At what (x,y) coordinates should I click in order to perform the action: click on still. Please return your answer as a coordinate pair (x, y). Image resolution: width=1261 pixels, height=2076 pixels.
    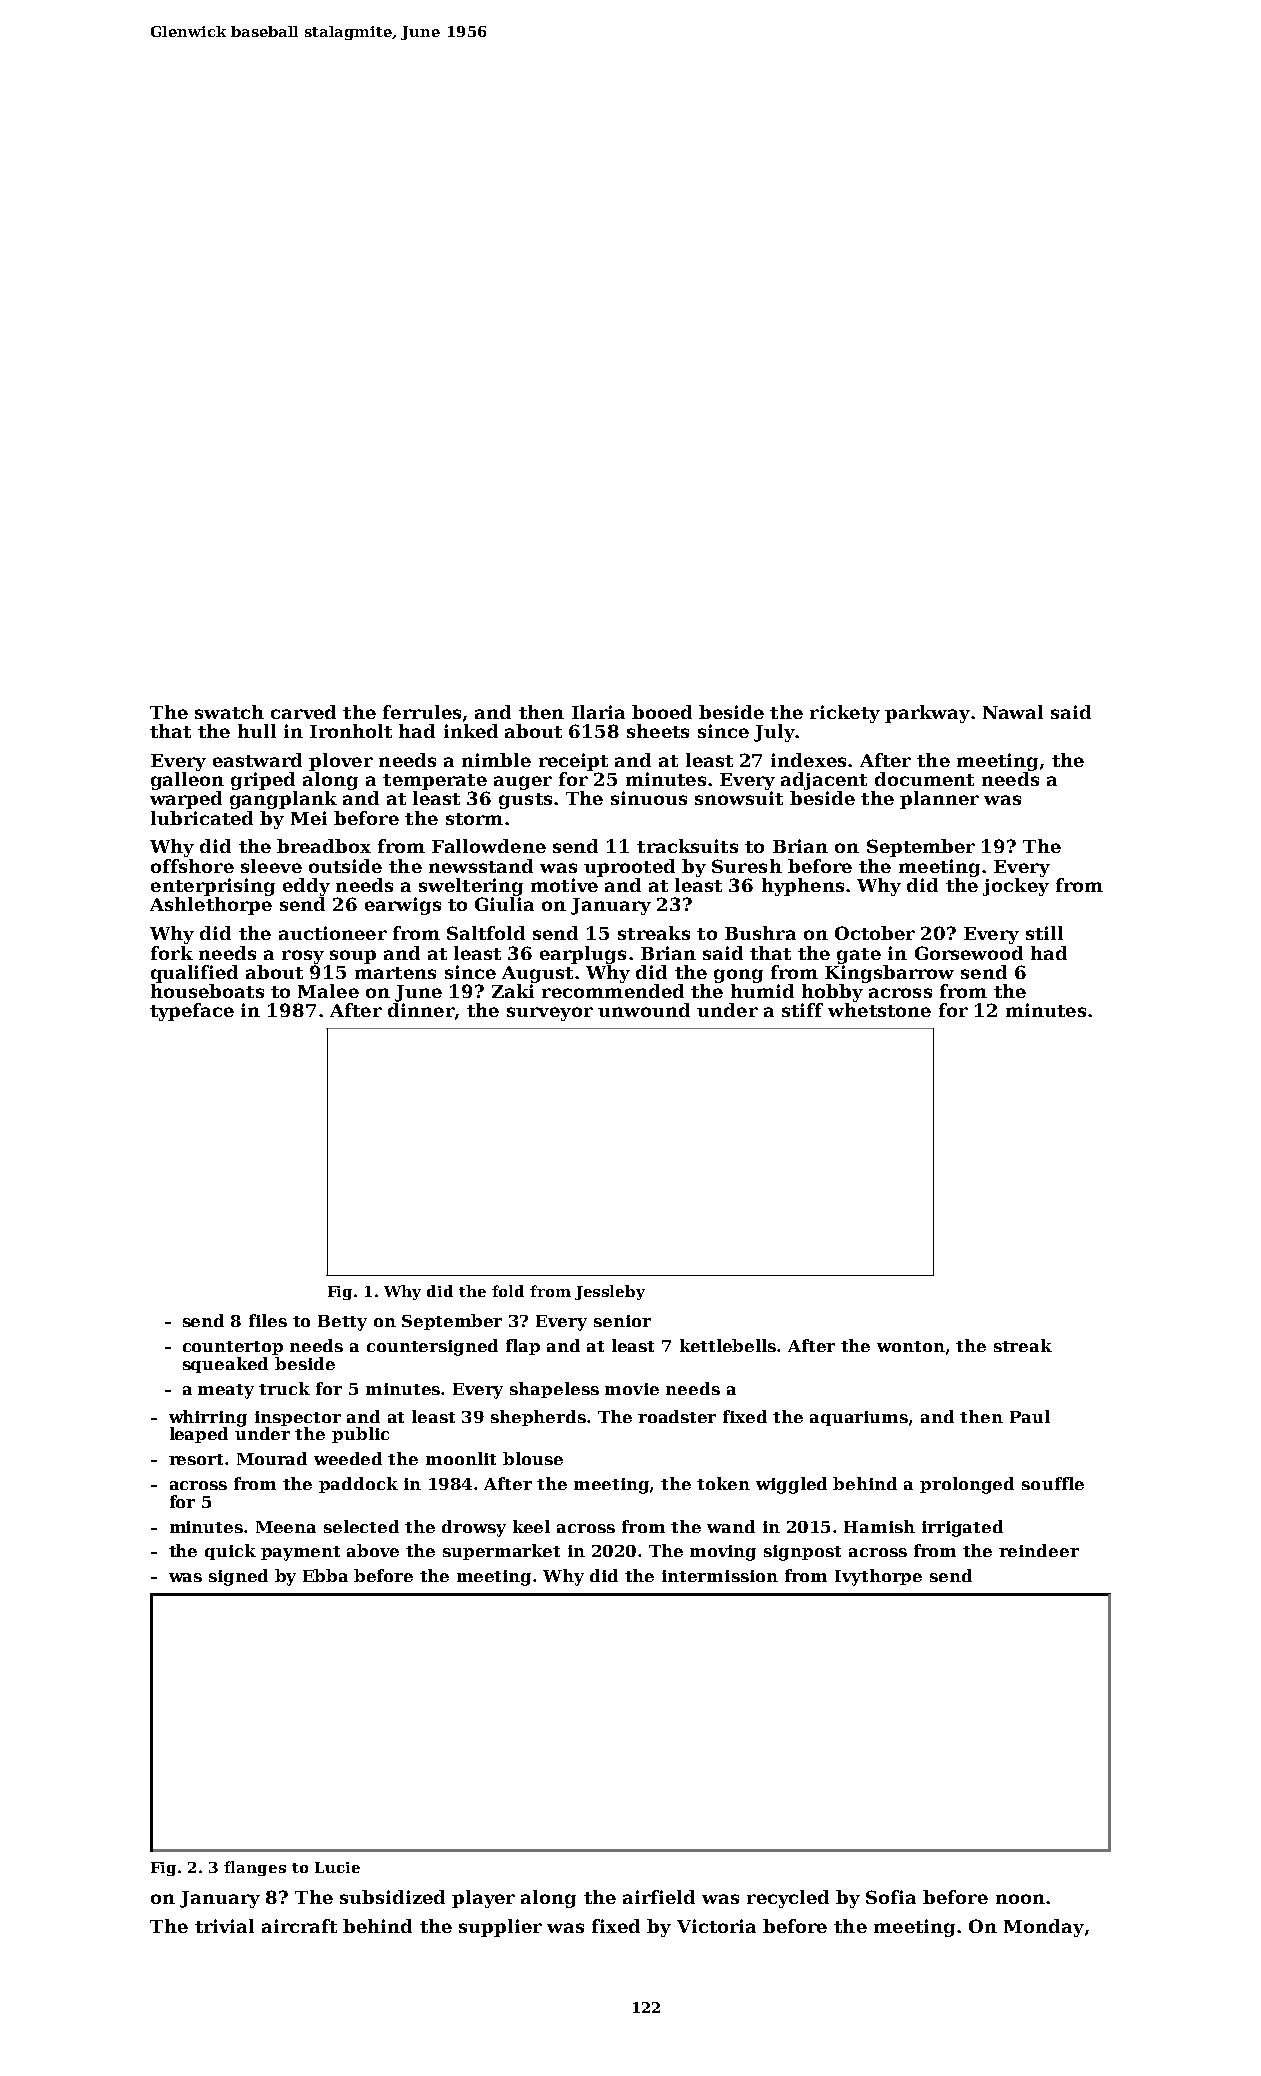
    Looking at the image, I should click on (1044, 933).
